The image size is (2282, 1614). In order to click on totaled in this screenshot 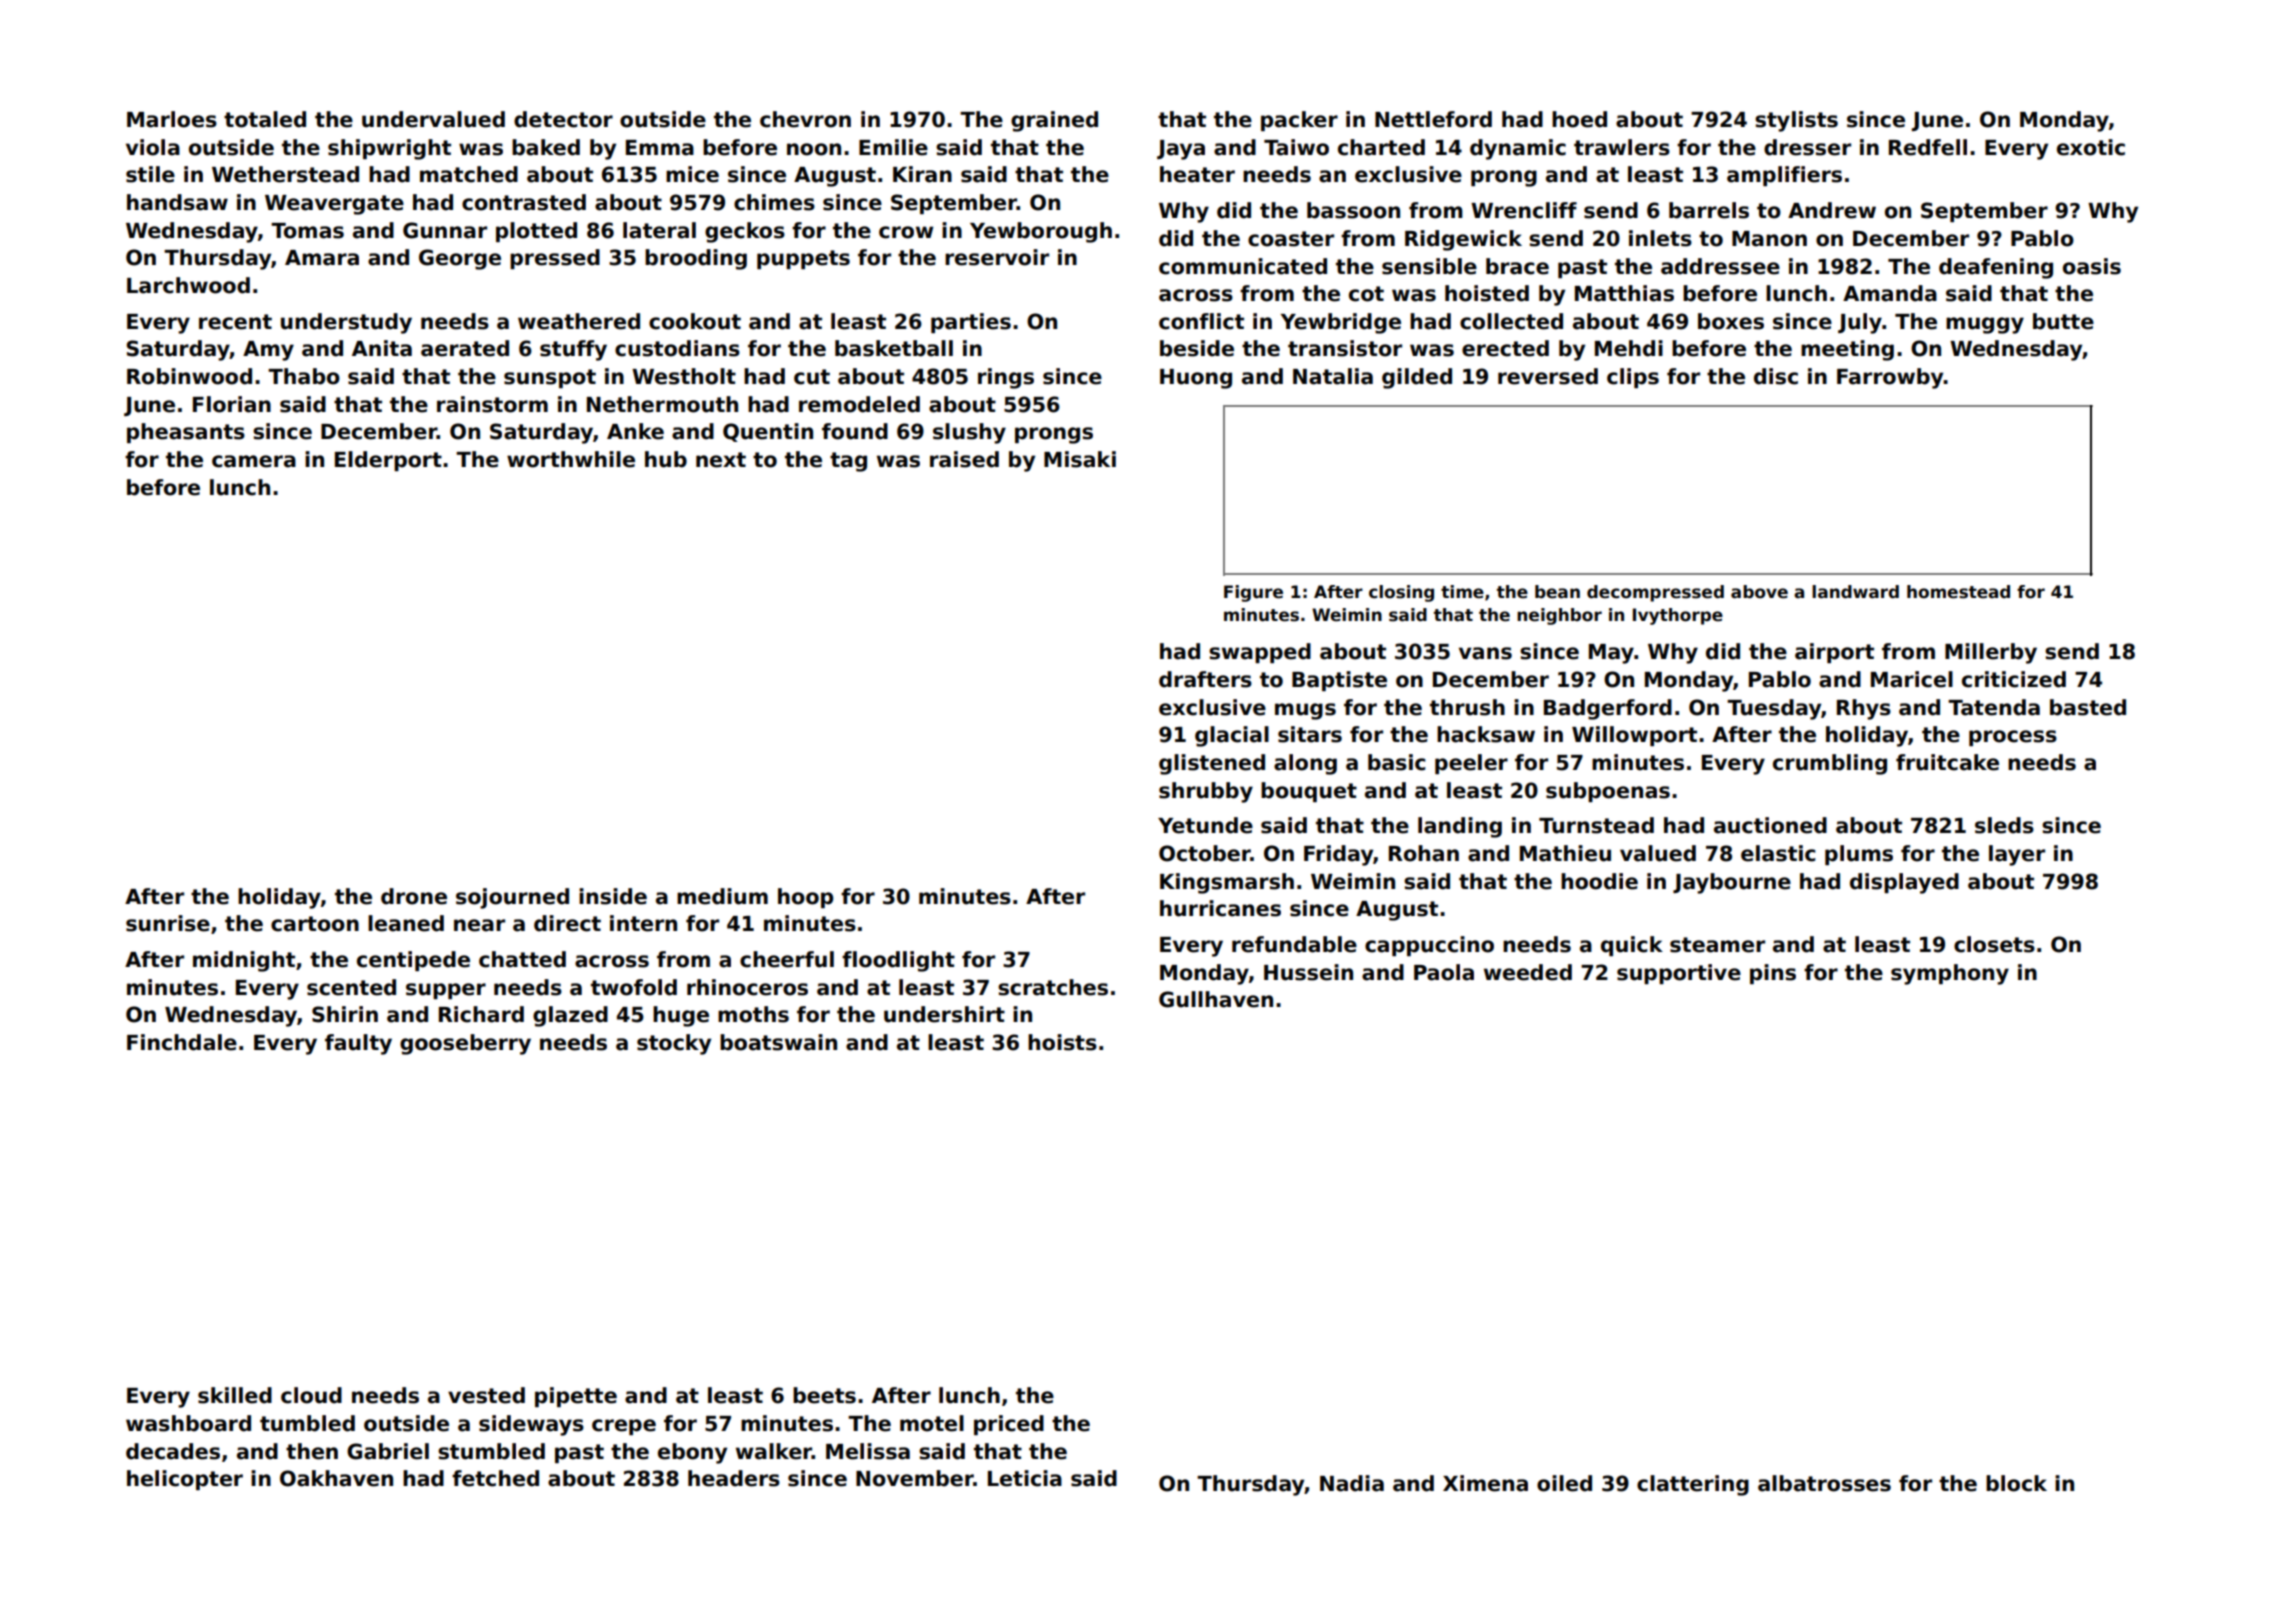, I will do `click(265, 119)`.
